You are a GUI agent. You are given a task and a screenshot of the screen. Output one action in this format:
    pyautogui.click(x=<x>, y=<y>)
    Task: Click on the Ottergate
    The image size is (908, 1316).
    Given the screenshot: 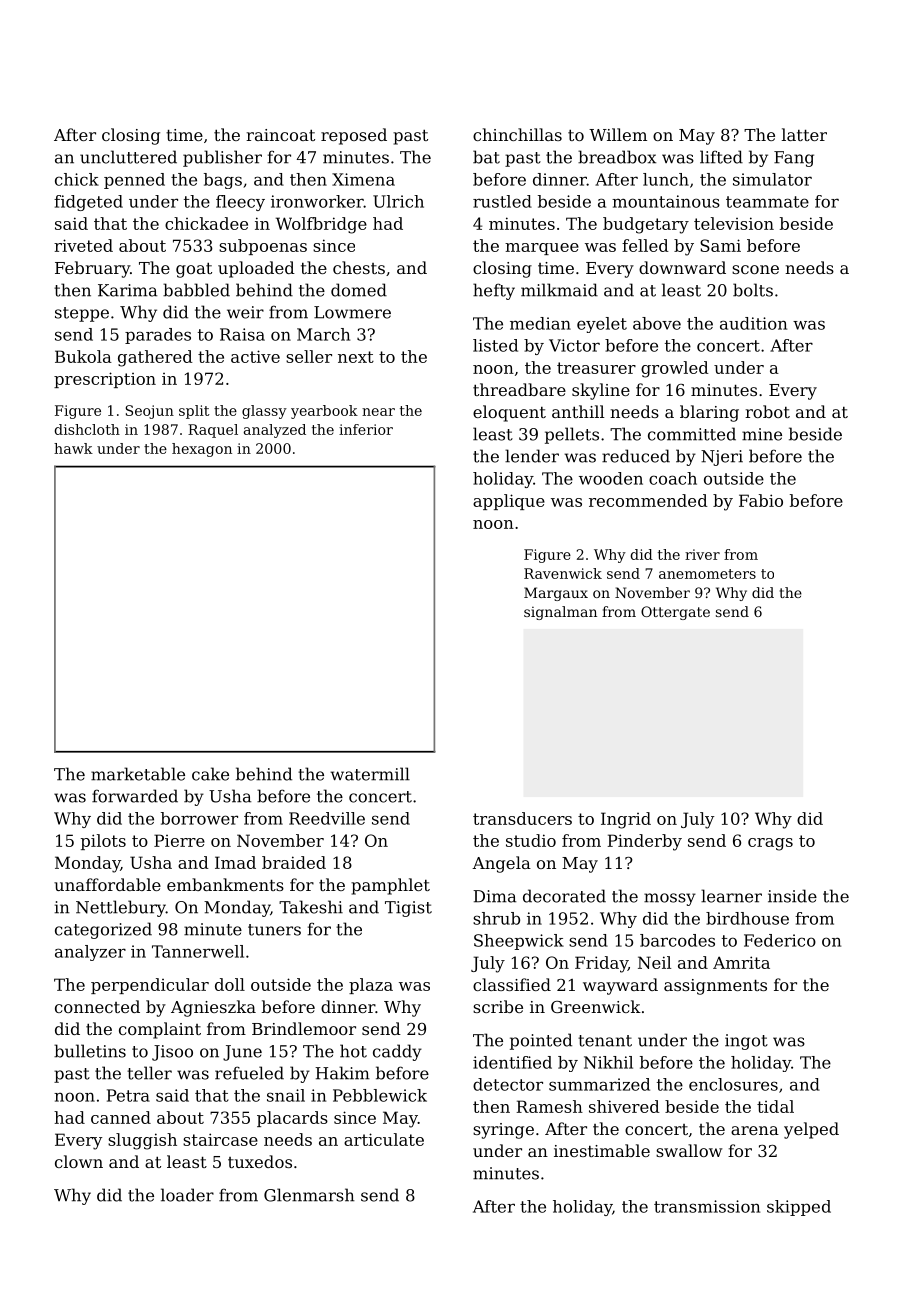 What is the action you would take?
    pyautogui.click(x=675, y=613)
